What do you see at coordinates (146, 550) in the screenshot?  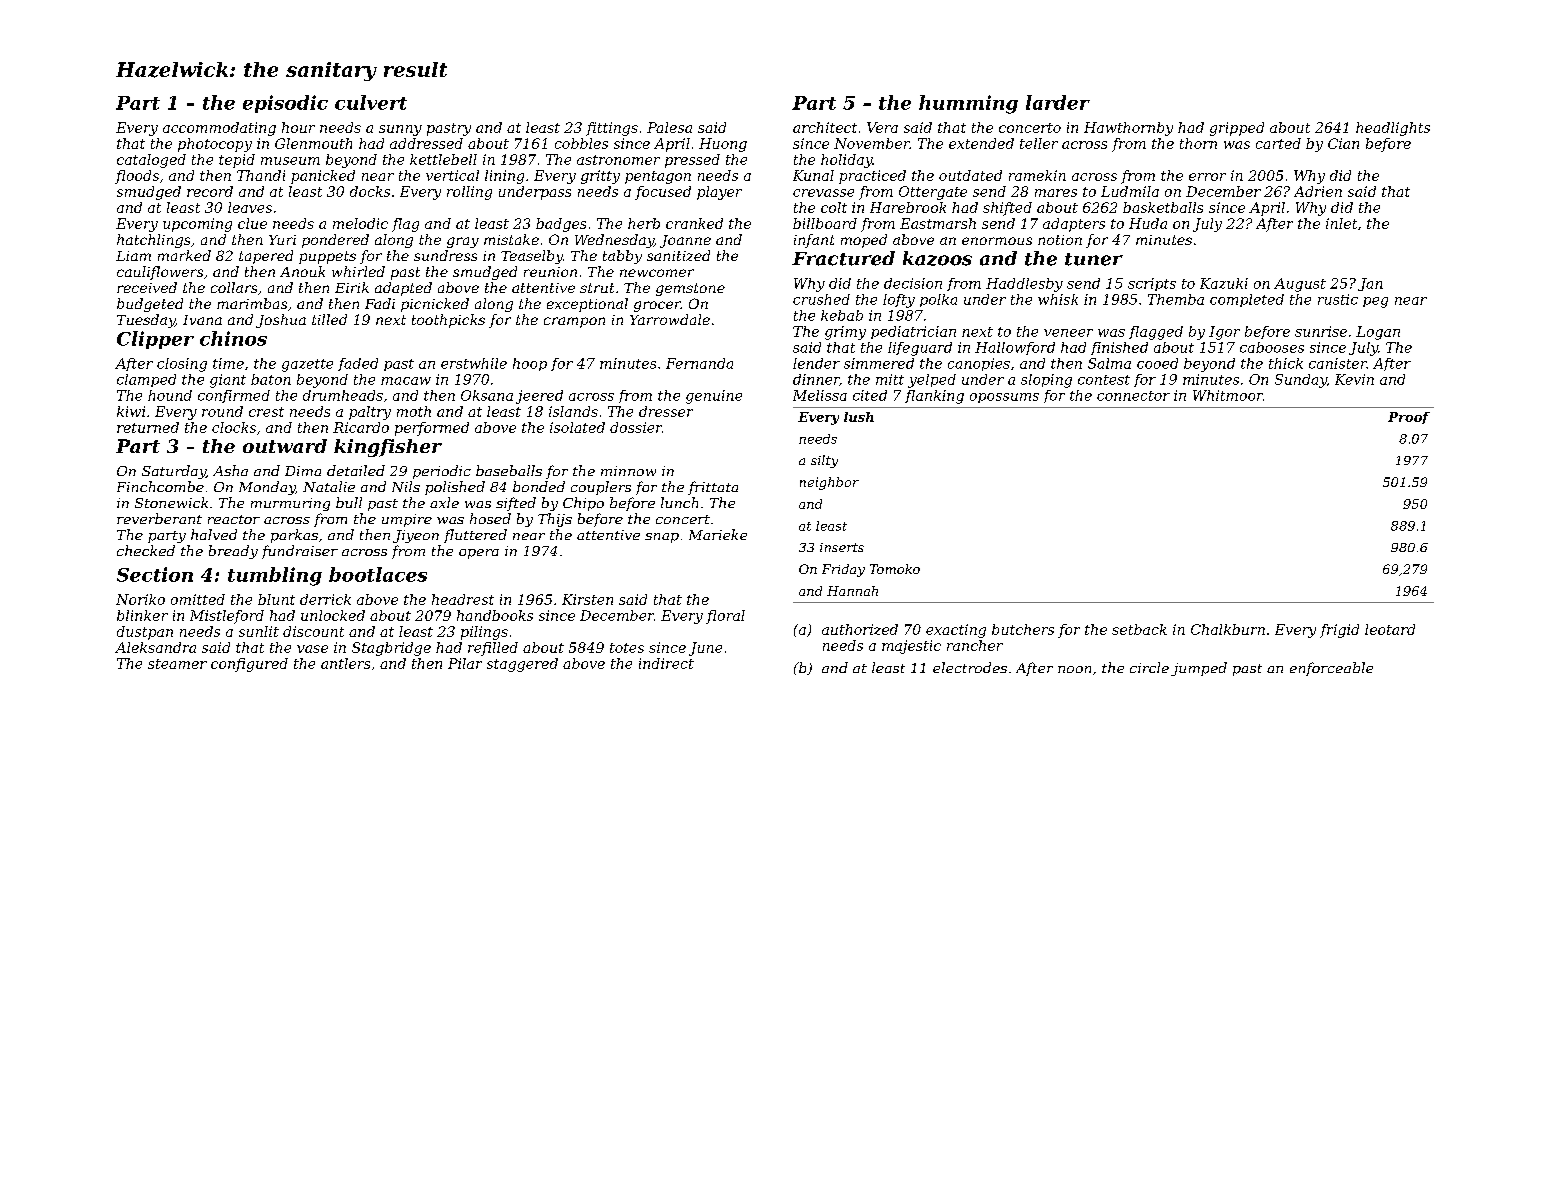 I see `checked` at bounding box center [146, 550].
